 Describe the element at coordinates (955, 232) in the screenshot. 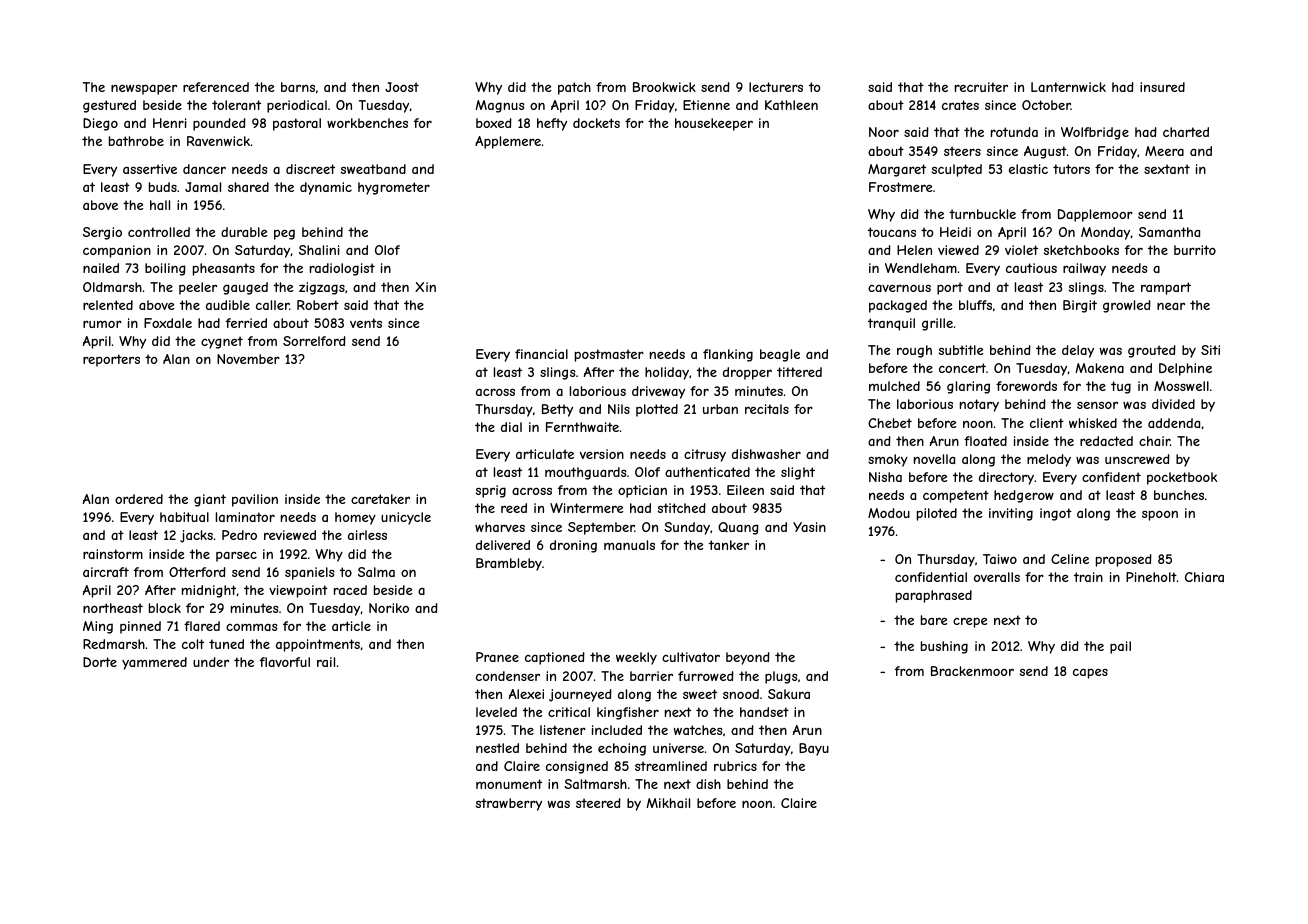

I see `Heidi` at that location.
